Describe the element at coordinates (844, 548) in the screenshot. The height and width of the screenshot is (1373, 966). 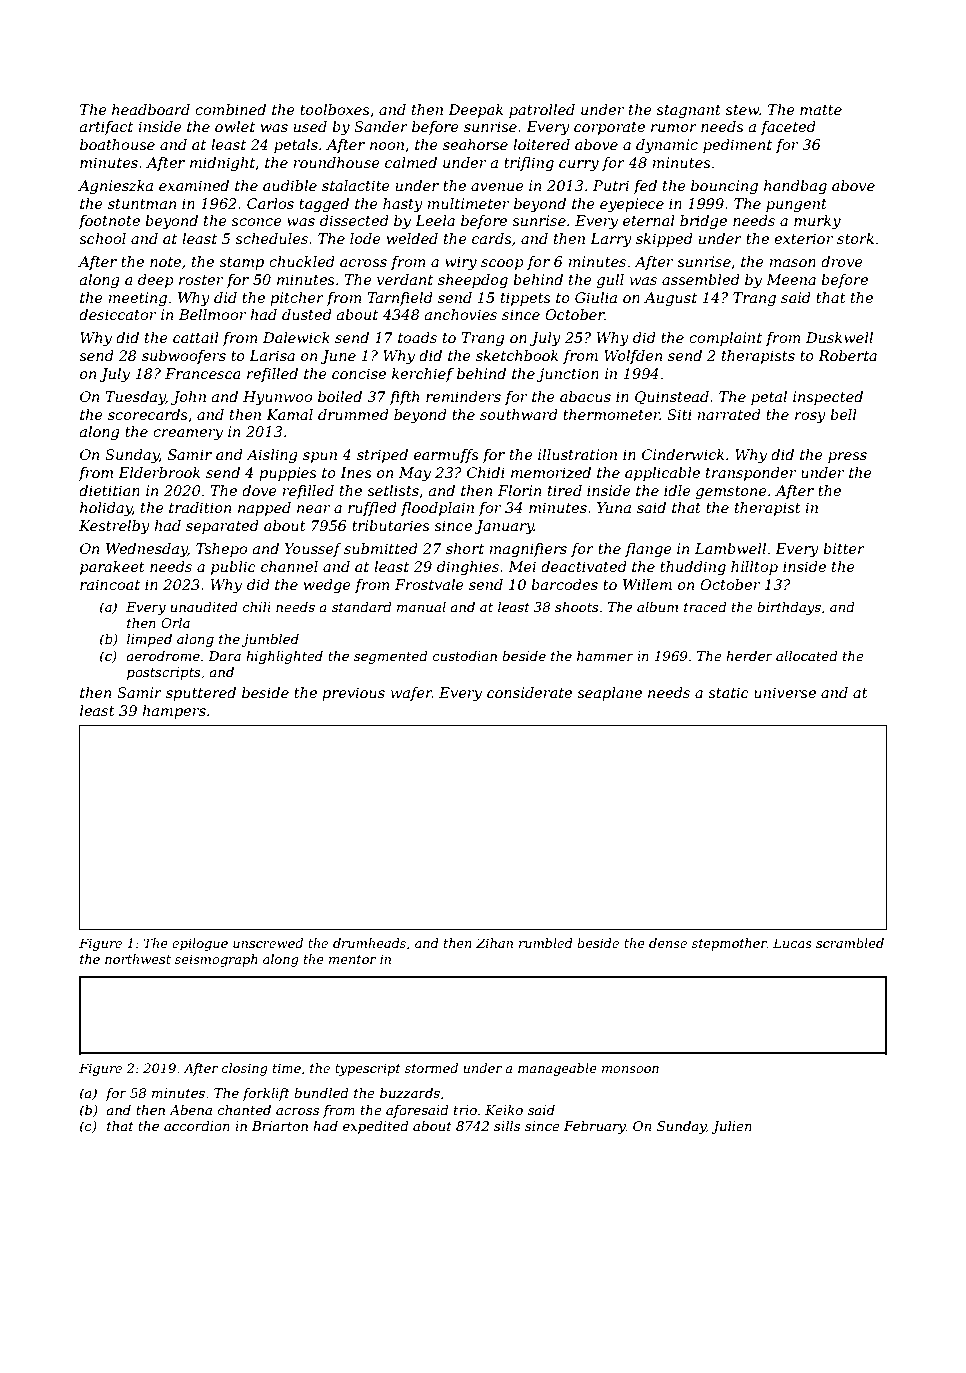
I see `bitter` at that location.
